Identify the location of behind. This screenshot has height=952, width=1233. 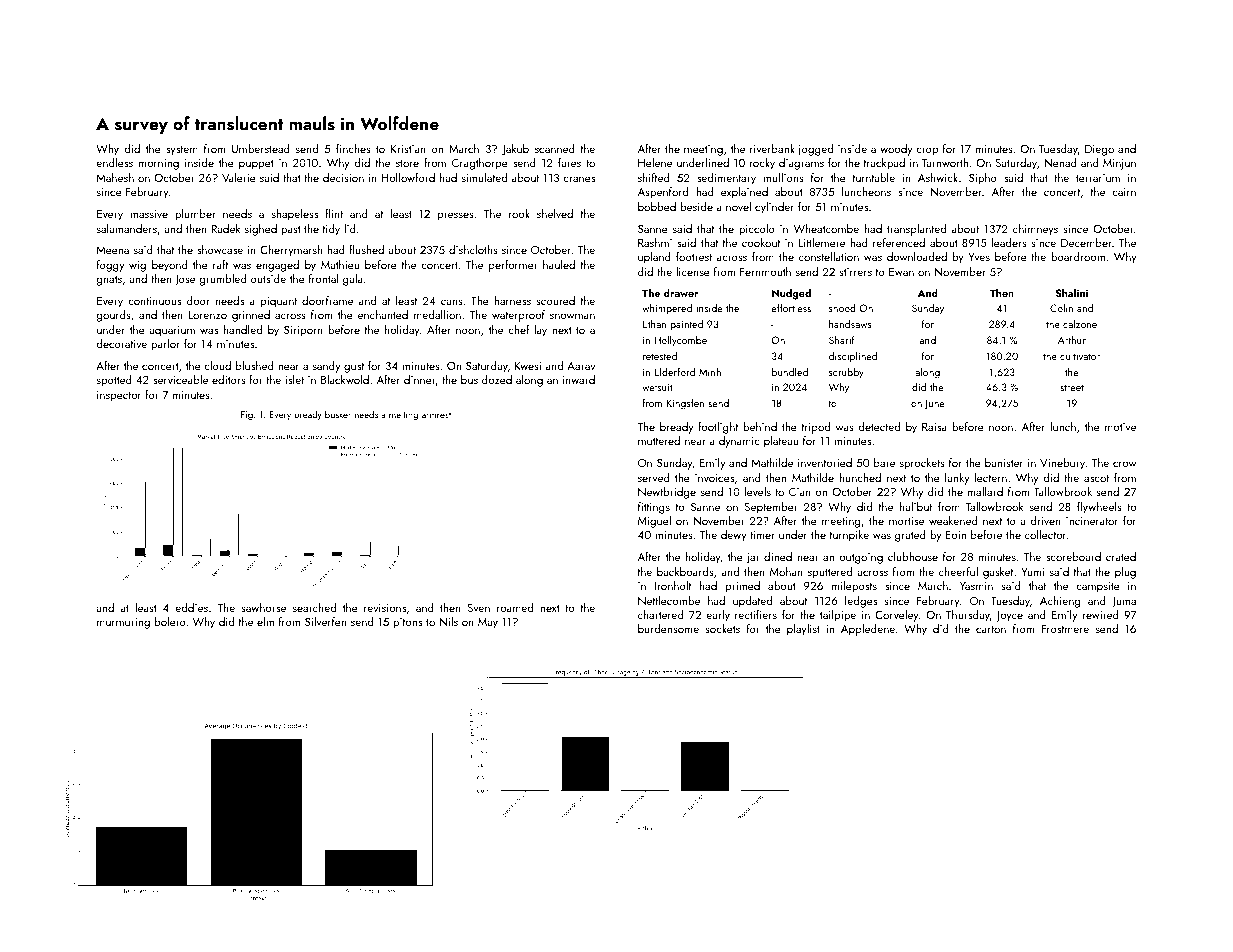
(760, 426).
